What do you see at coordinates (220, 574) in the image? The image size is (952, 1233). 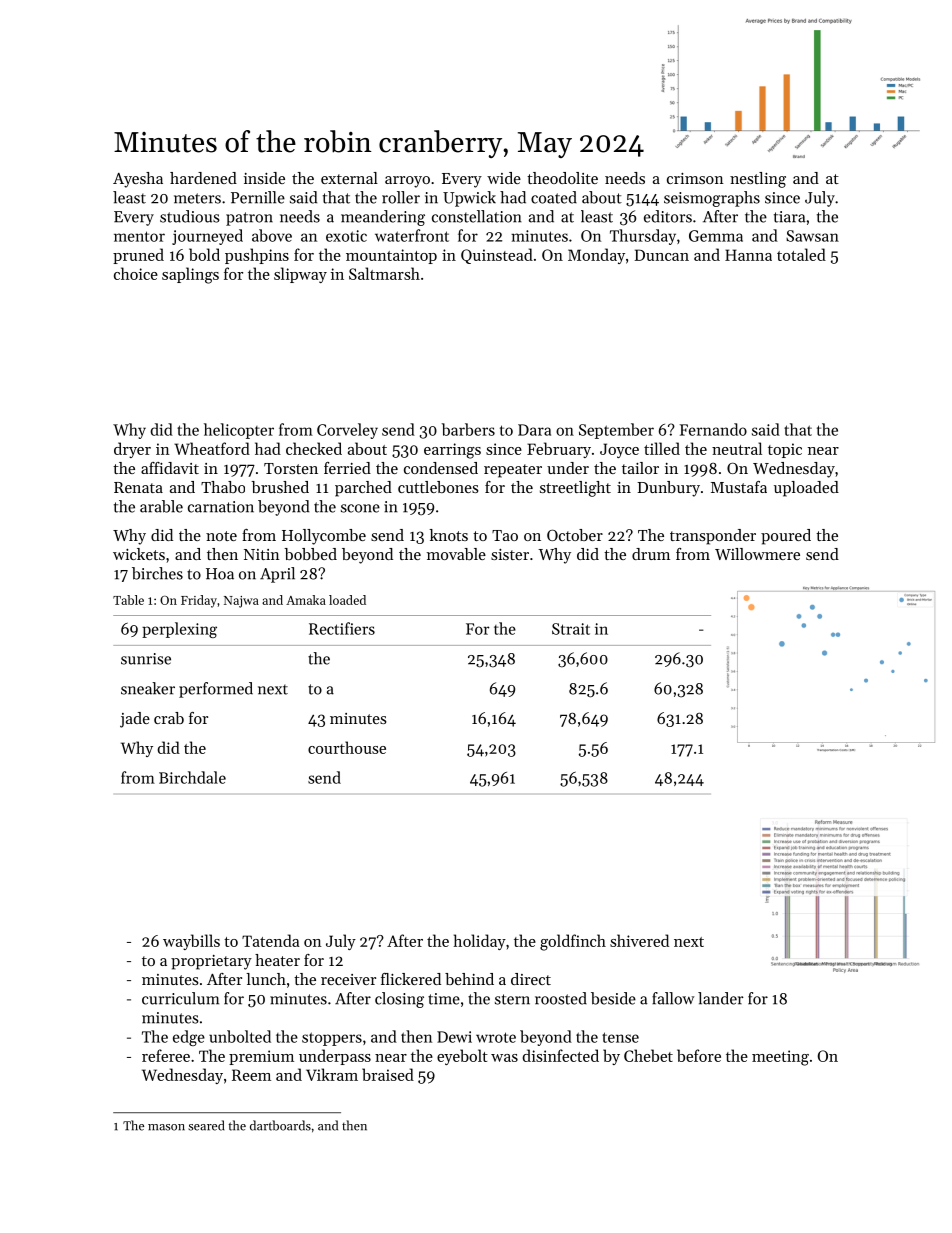 I see `Hoa` at bounding box center [220, 574].
